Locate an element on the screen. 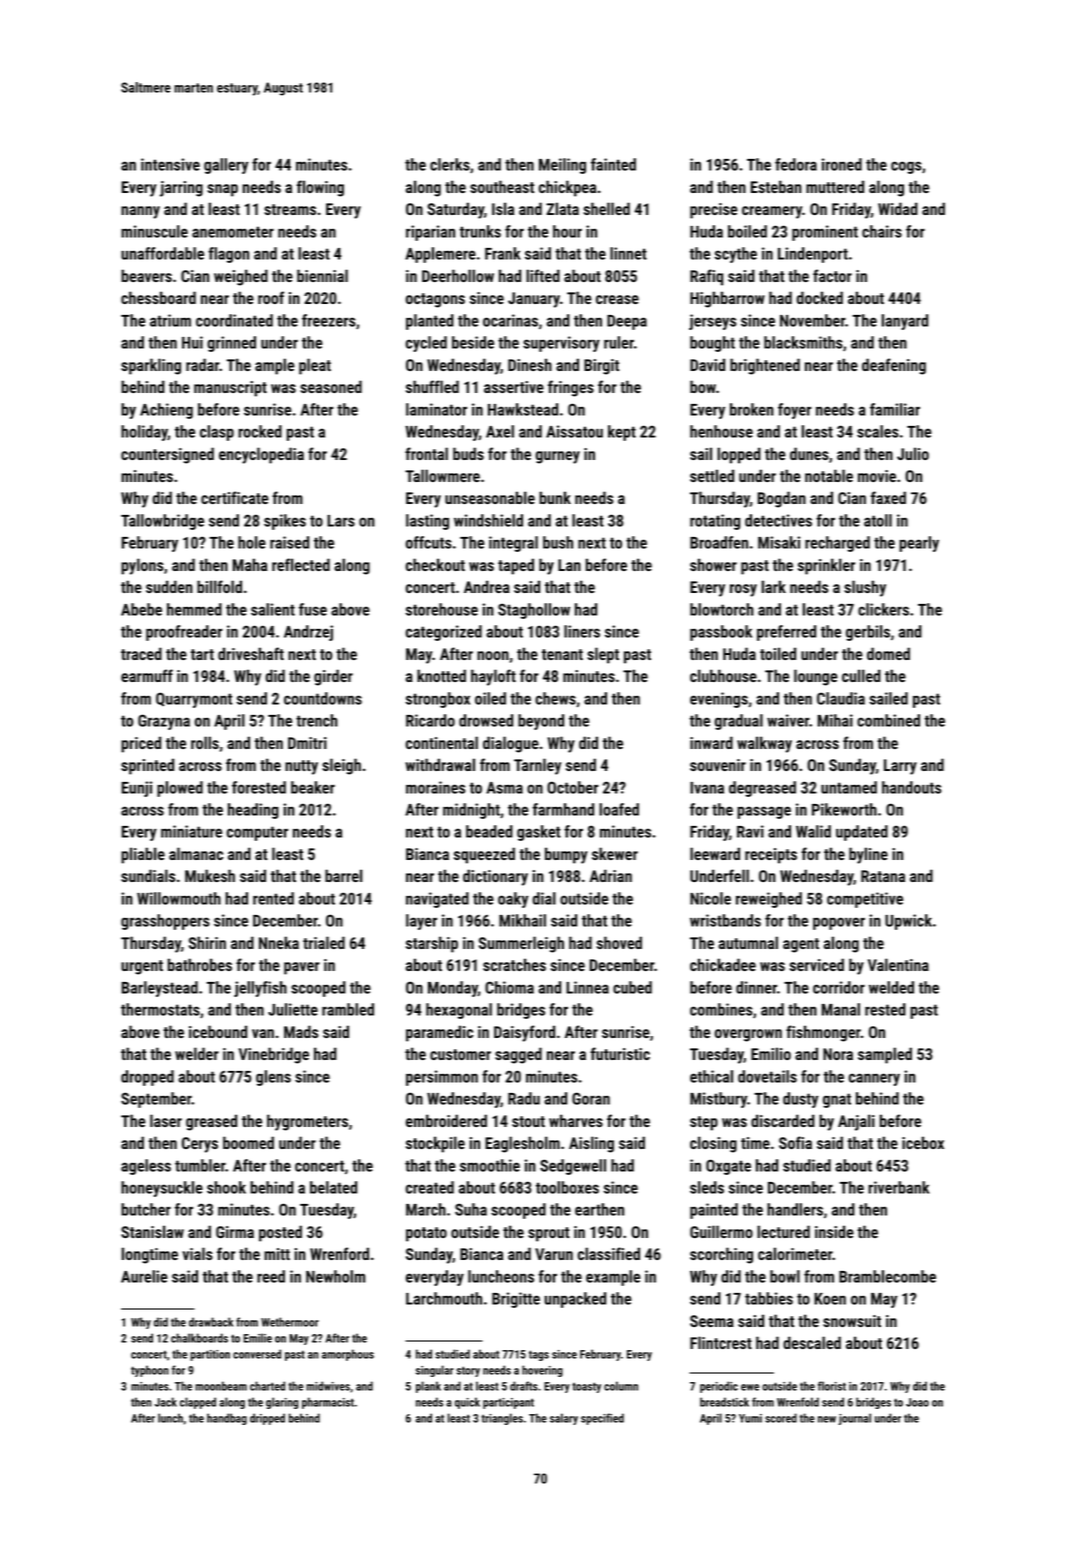  hemmed is located at coordinates (194, 609).
